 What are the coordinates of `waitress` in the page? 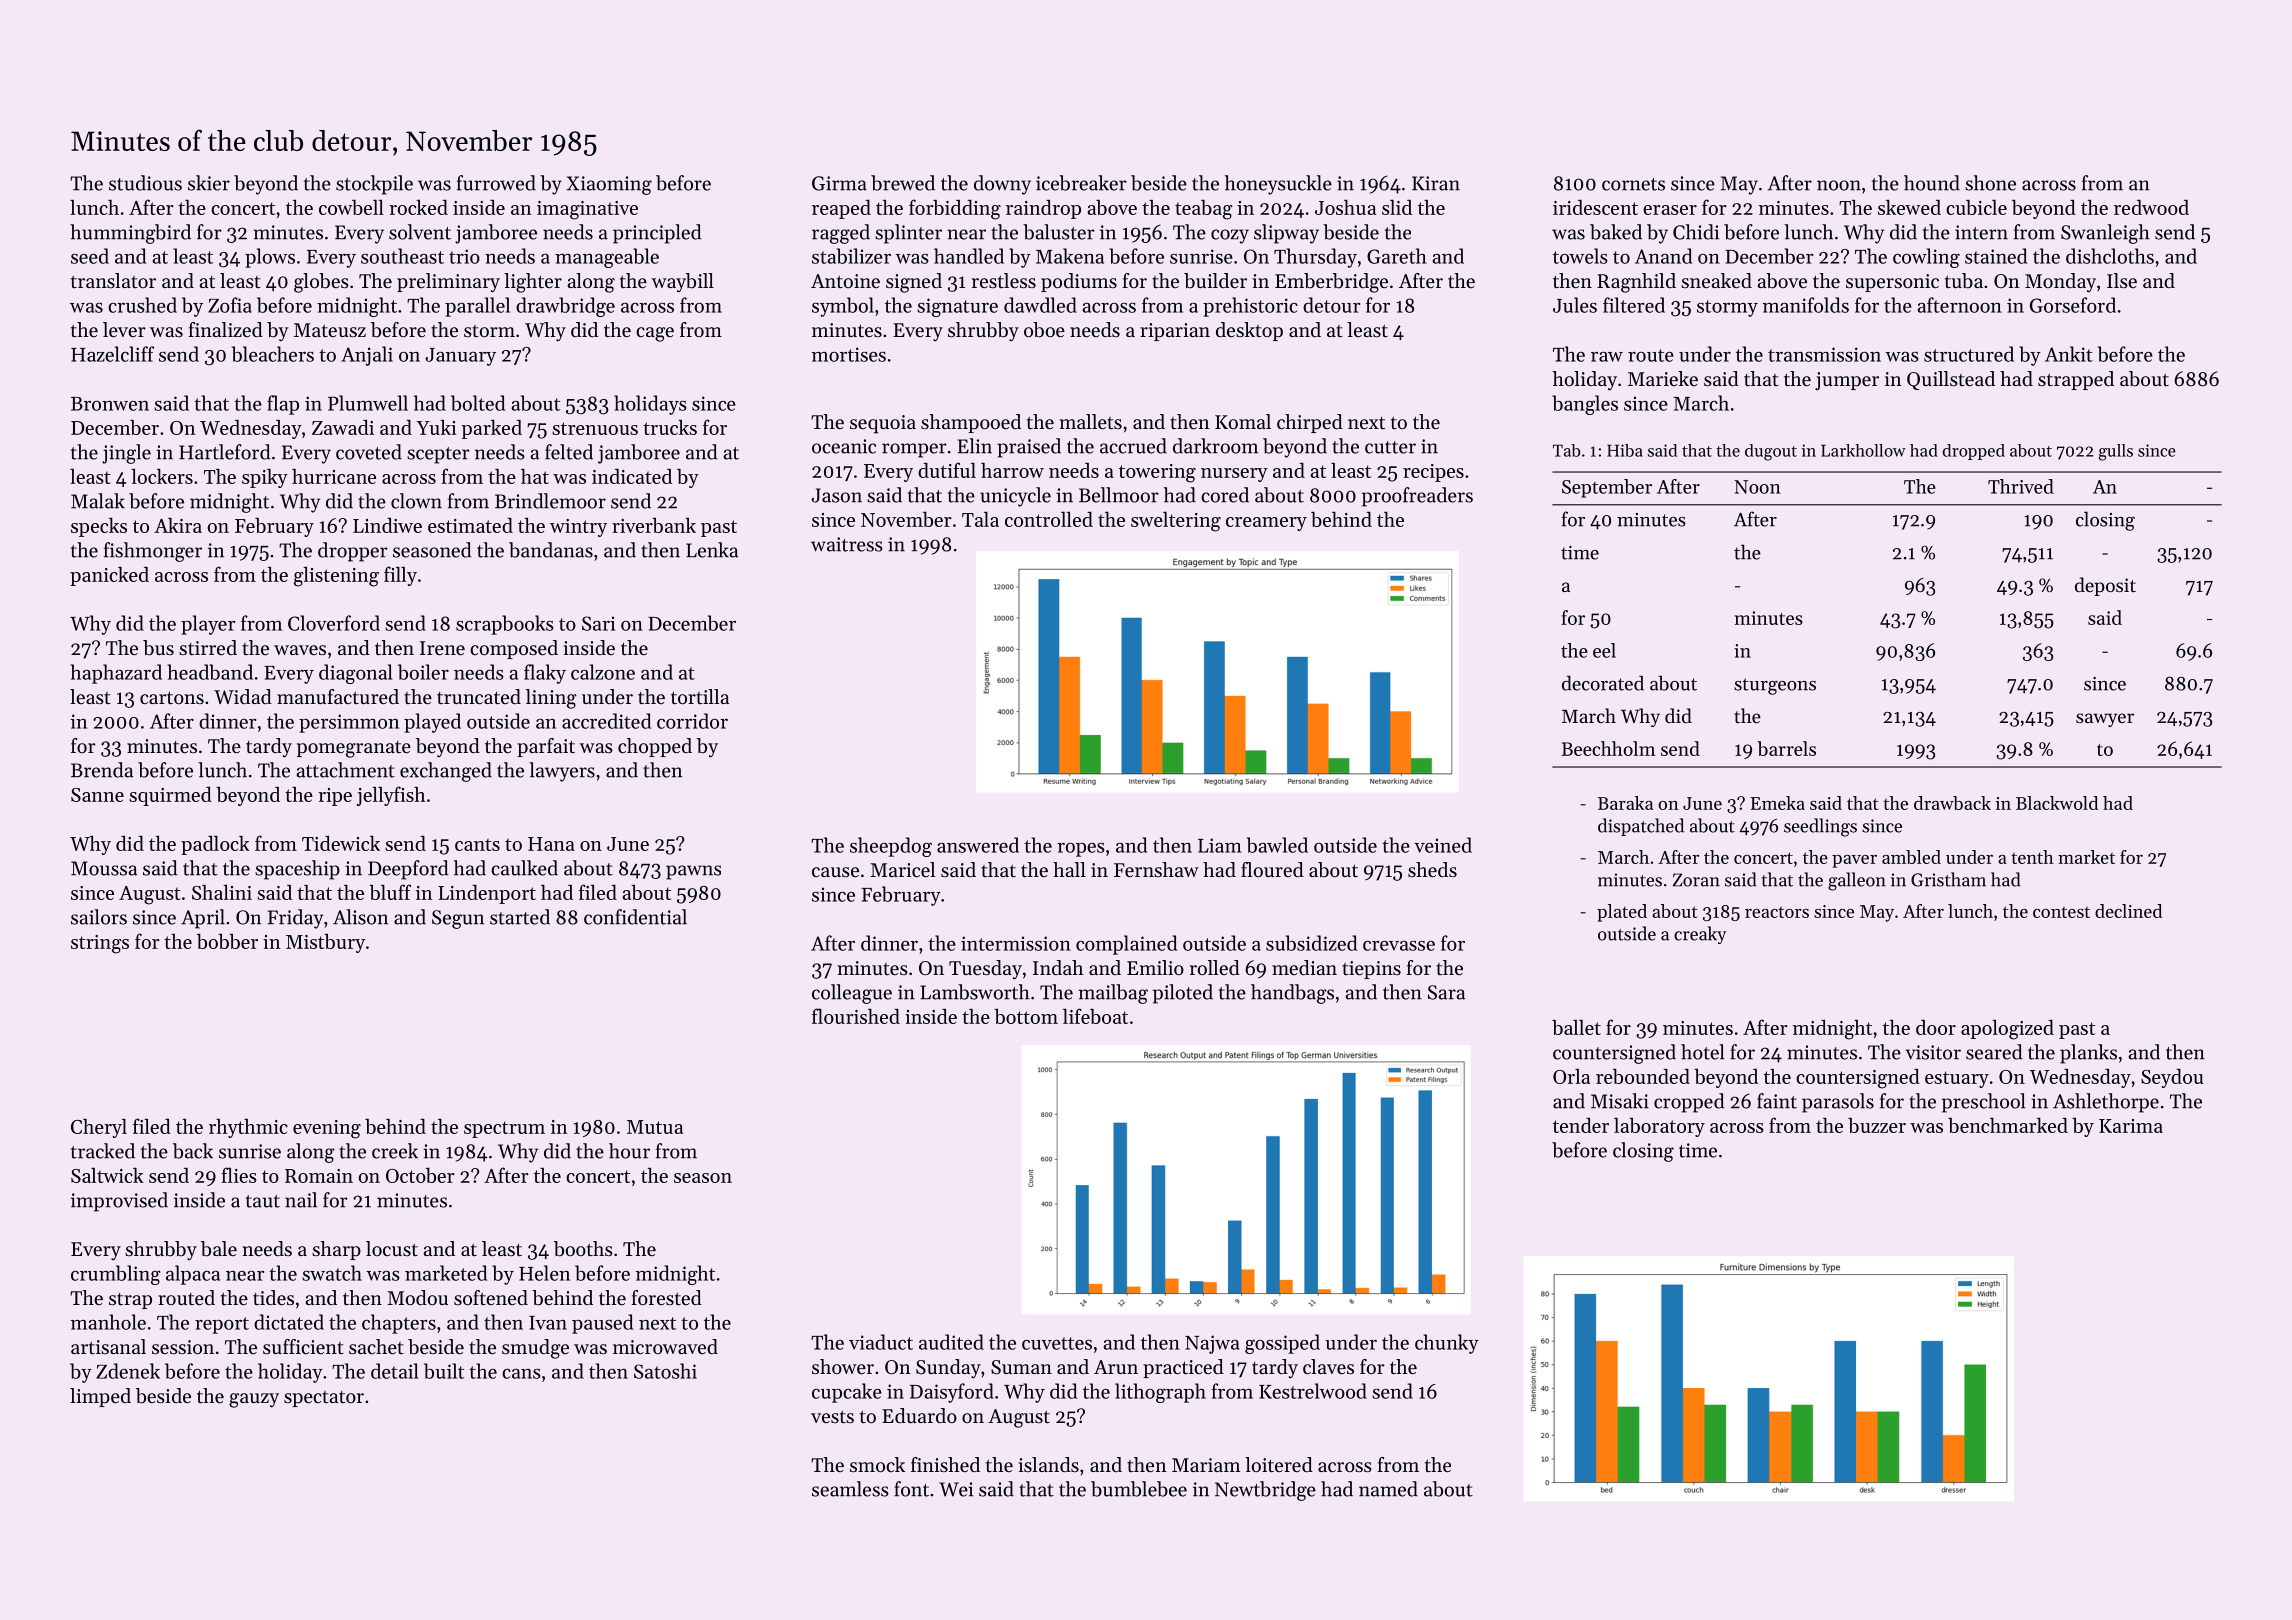 It's located at (847, 544).
